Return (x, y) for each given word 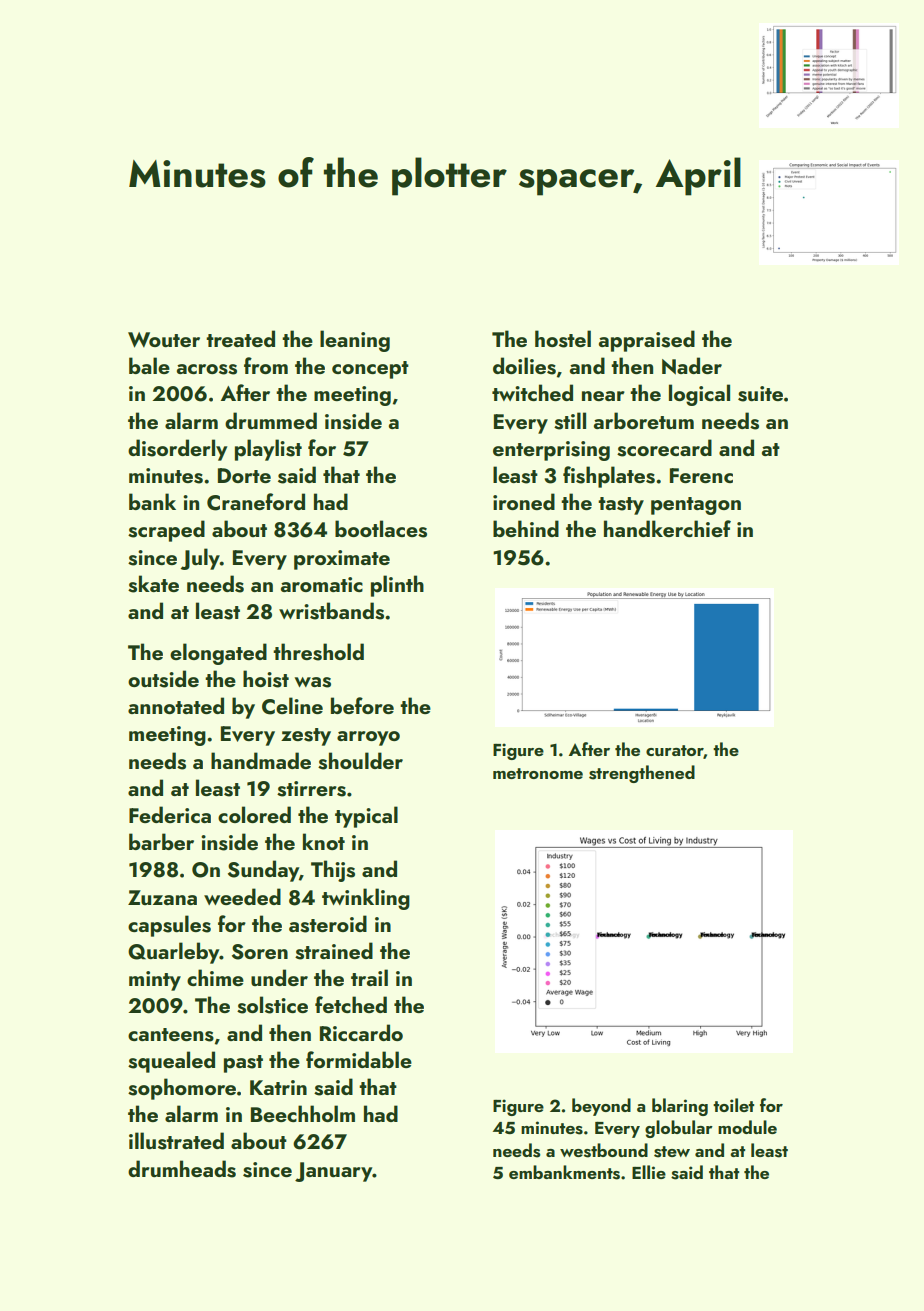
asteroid (328, 924)
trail (369, 977)
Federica (170, 814)
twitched (532, 392)
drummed (271, 420)
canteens (171, 1035)
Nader (692, 366)
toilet (733, 1105)
